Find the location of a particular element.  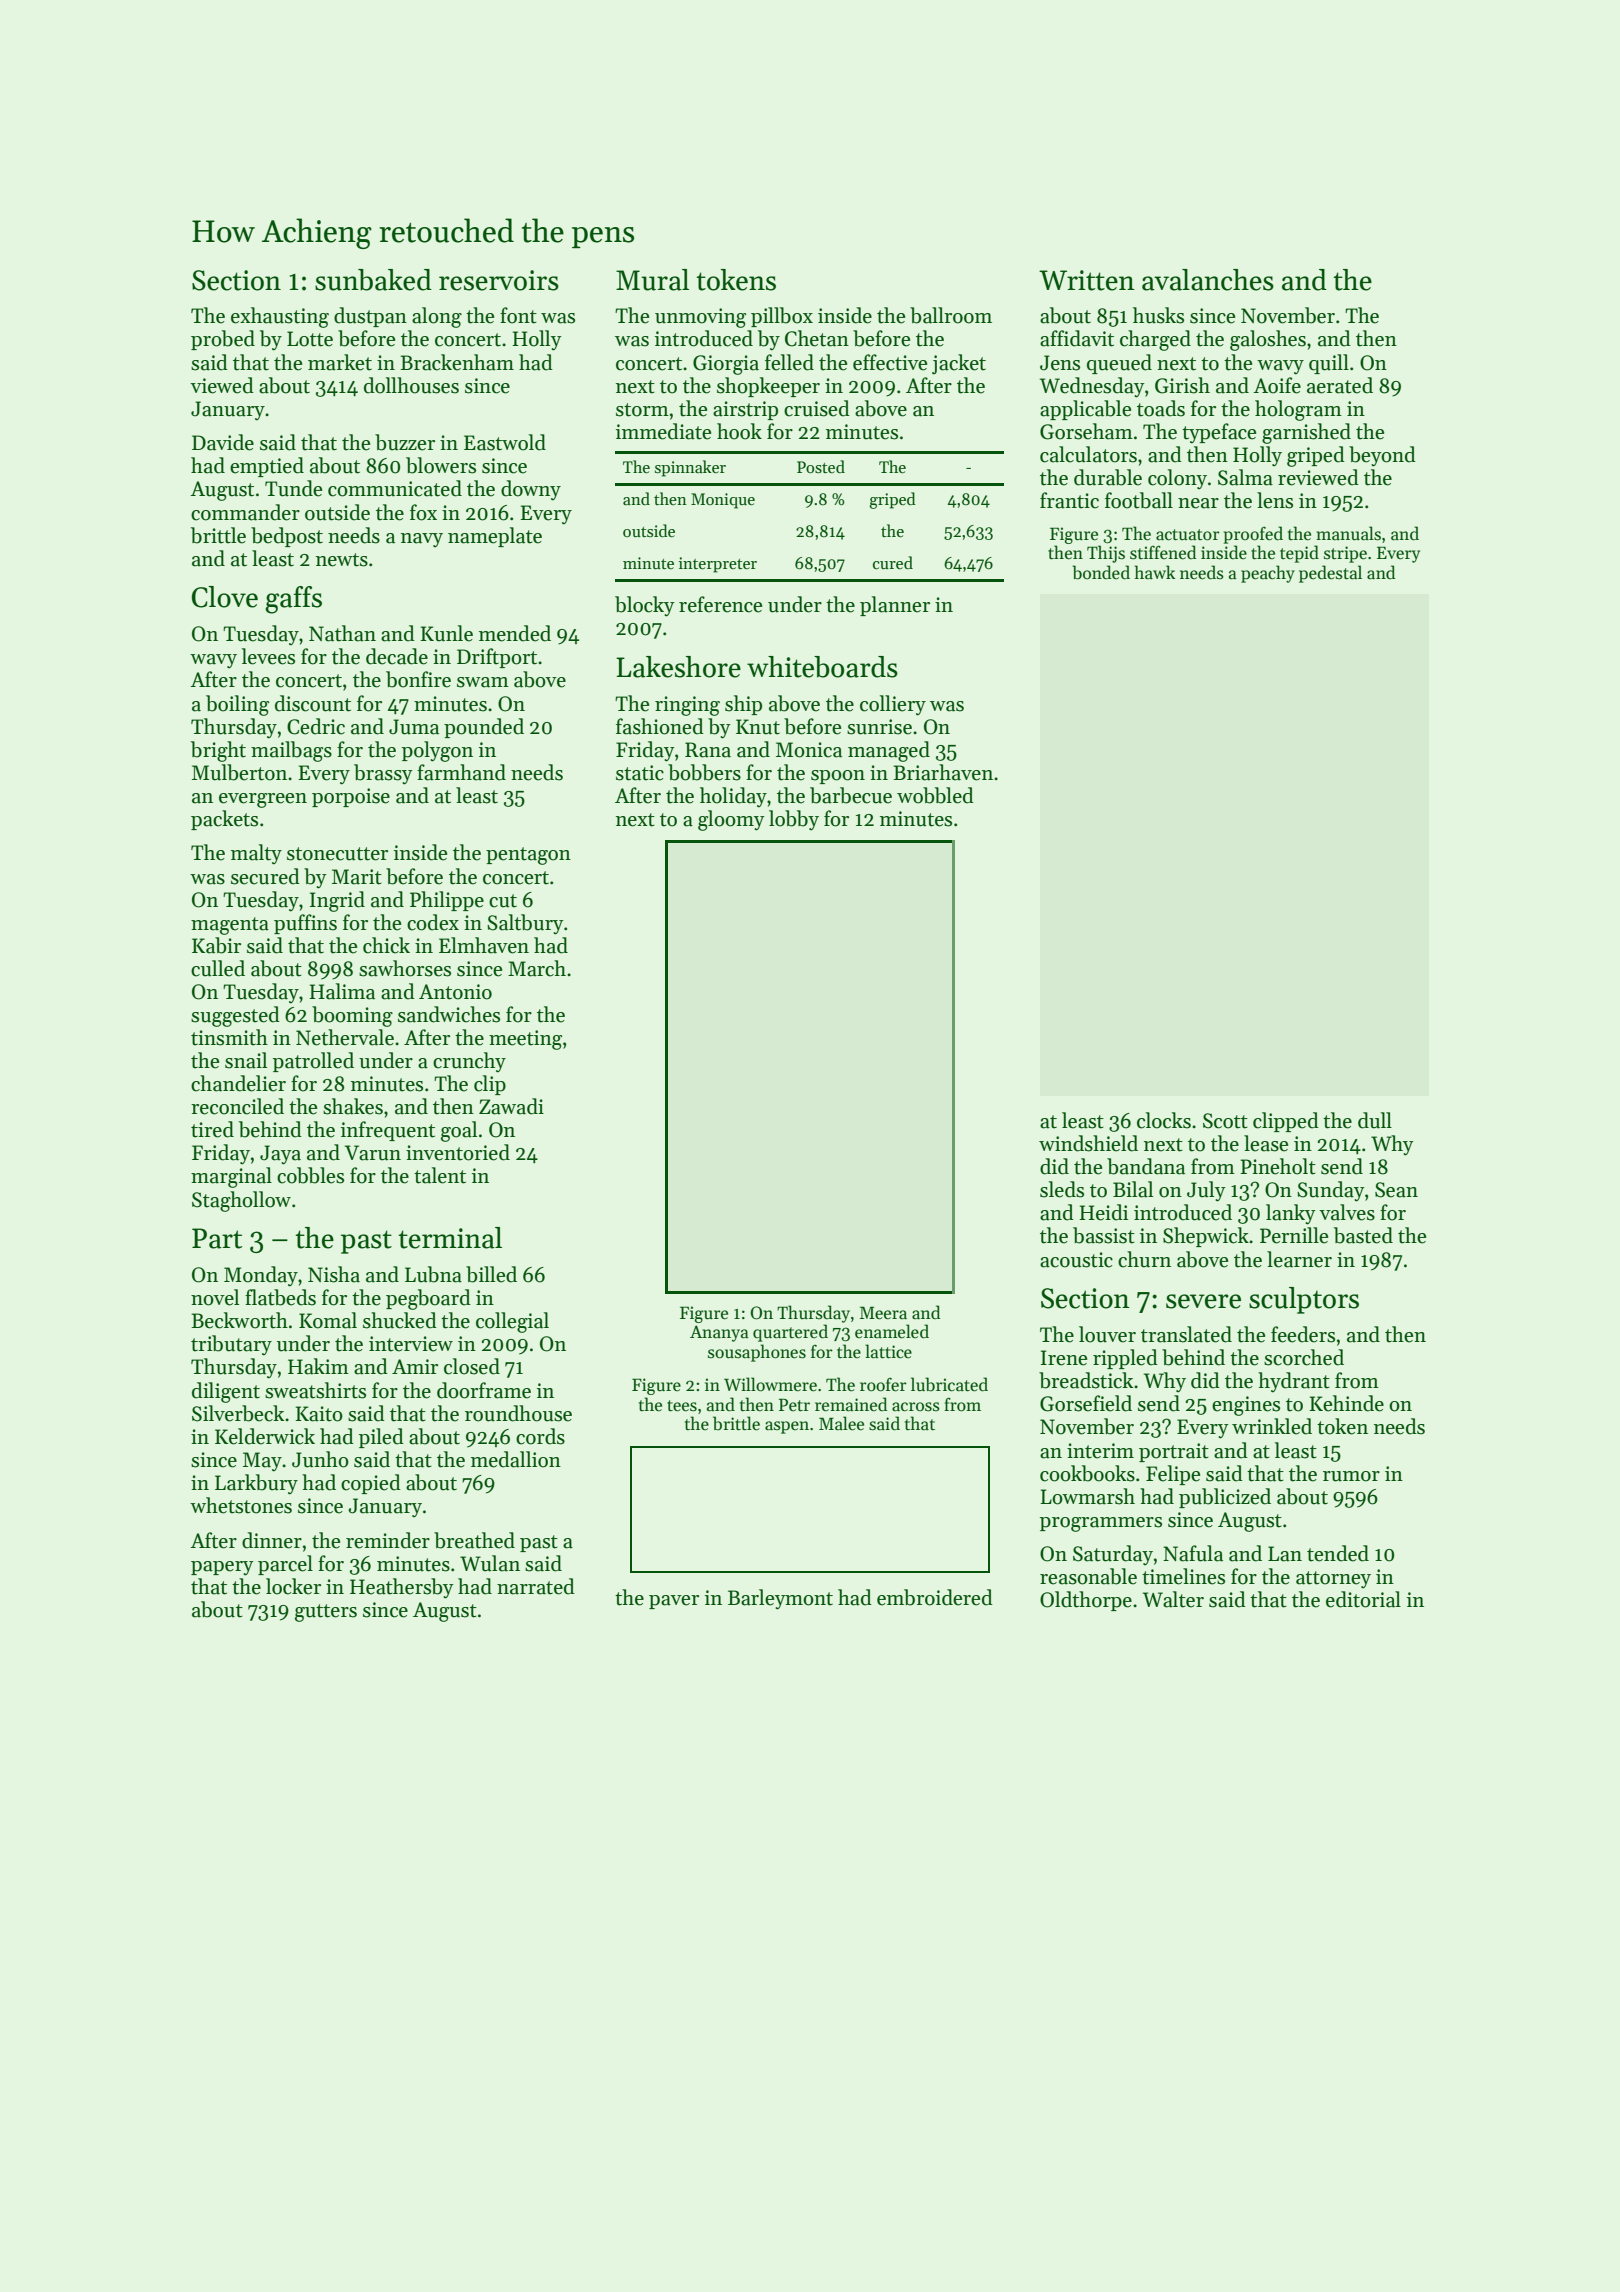

avalanches is located at coordinates (1208, 280).
